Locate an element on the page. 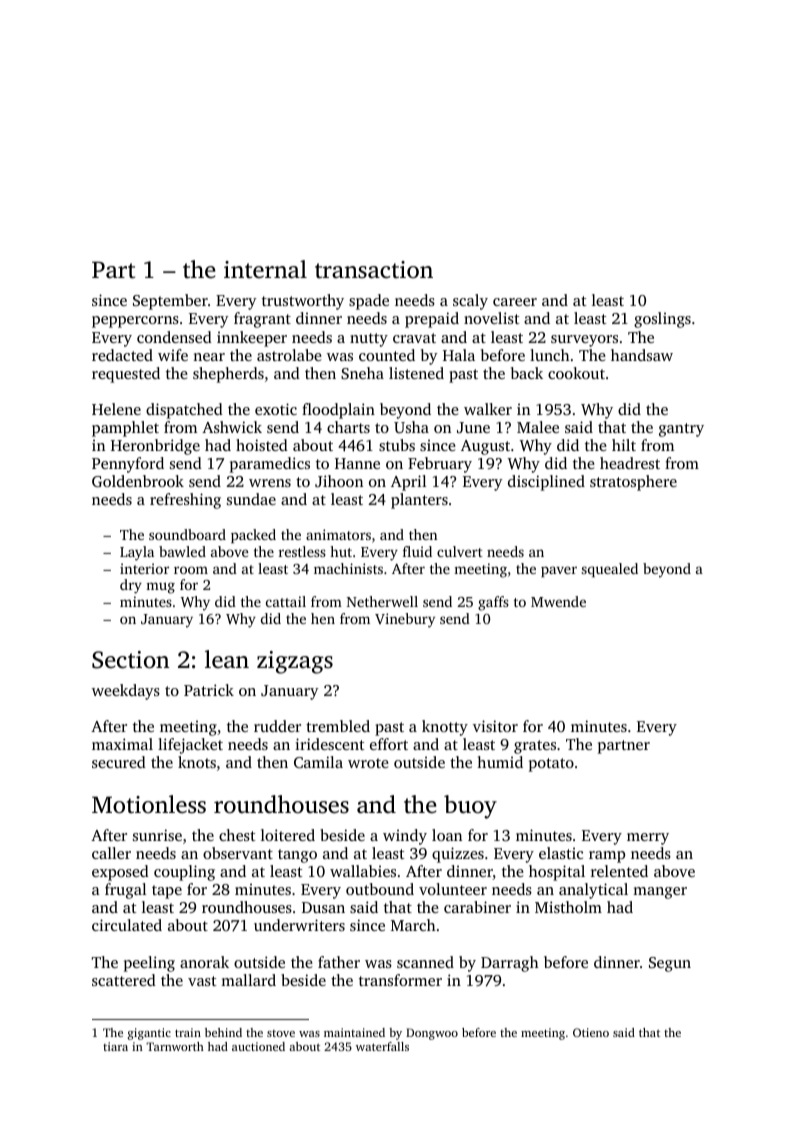  February is located at coordinates (440, 465).
